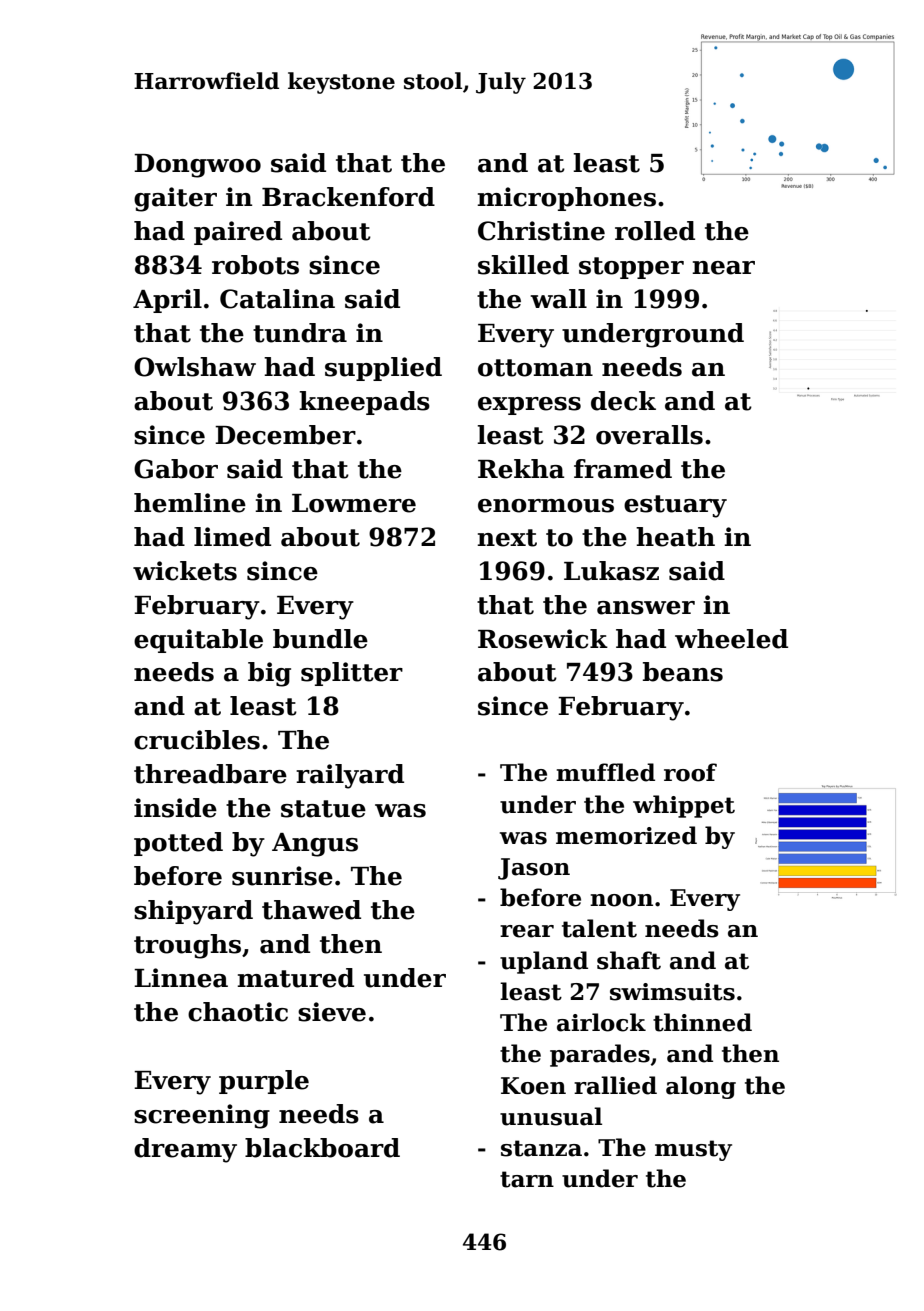 This screenshot has height=1311, width=924. I want to click on stopper, so click(631, 268).
